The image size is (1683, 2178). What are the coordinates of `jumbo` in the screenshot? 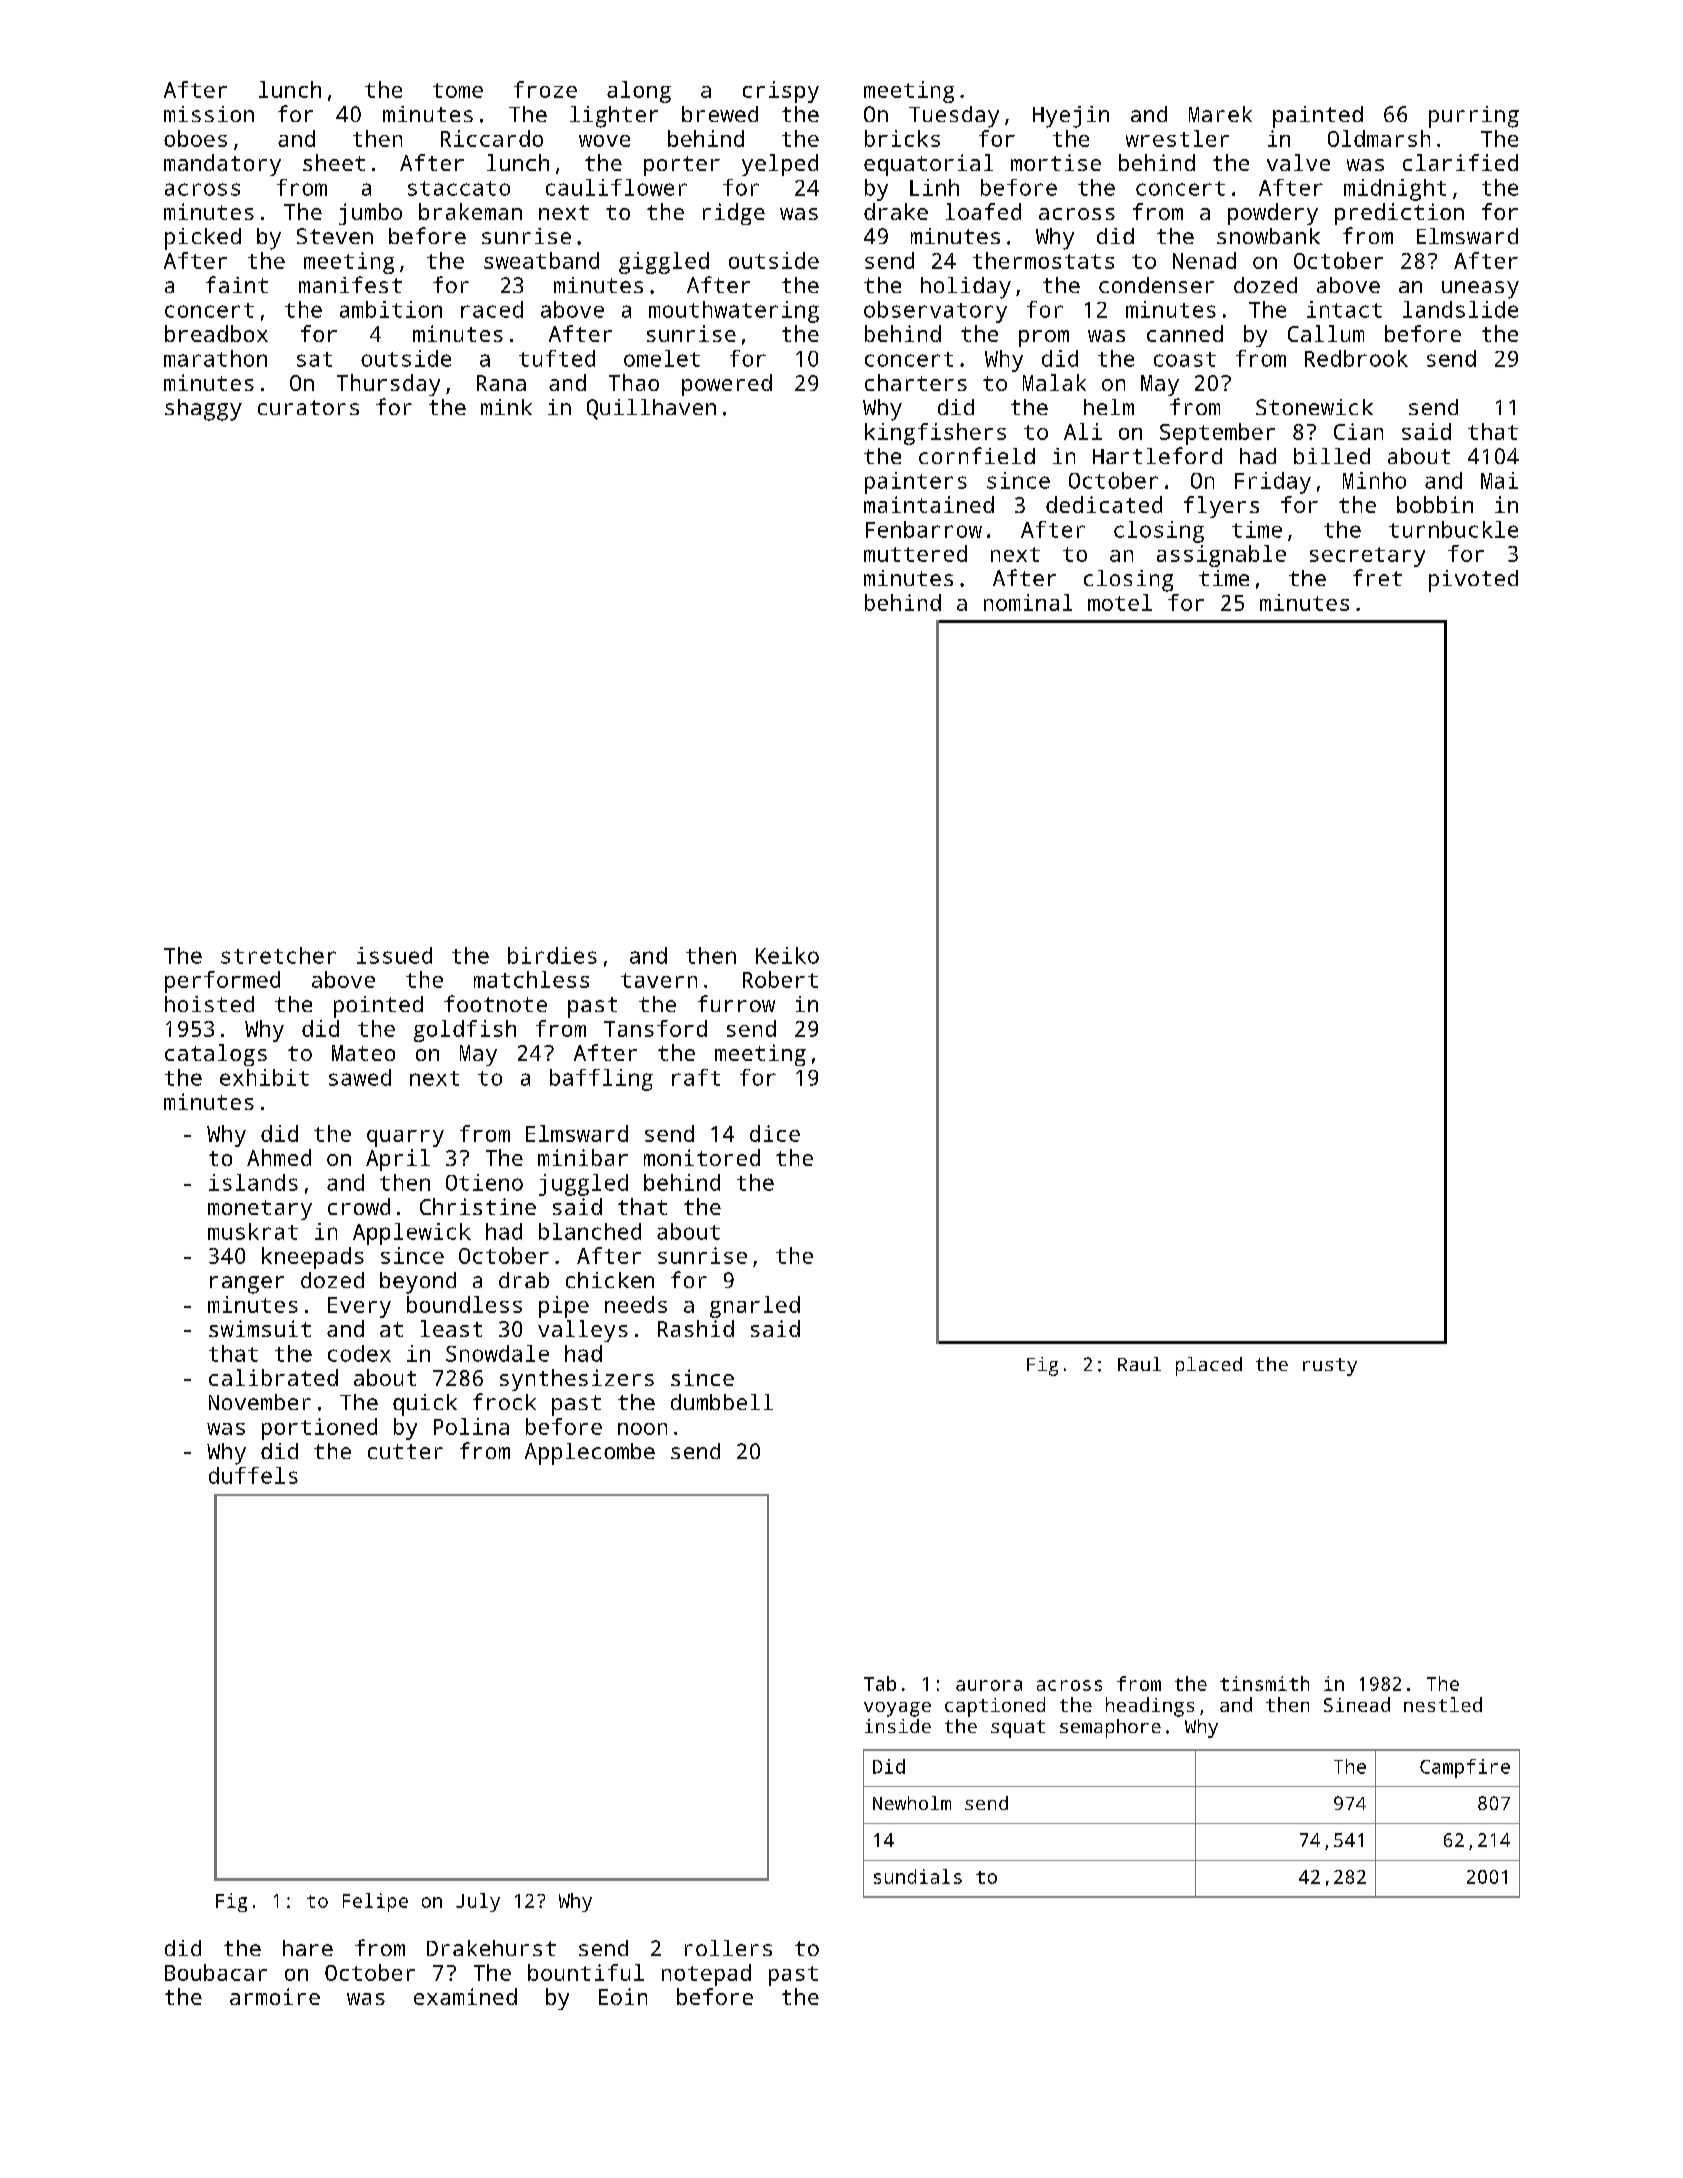 It's located at (370, 214).
